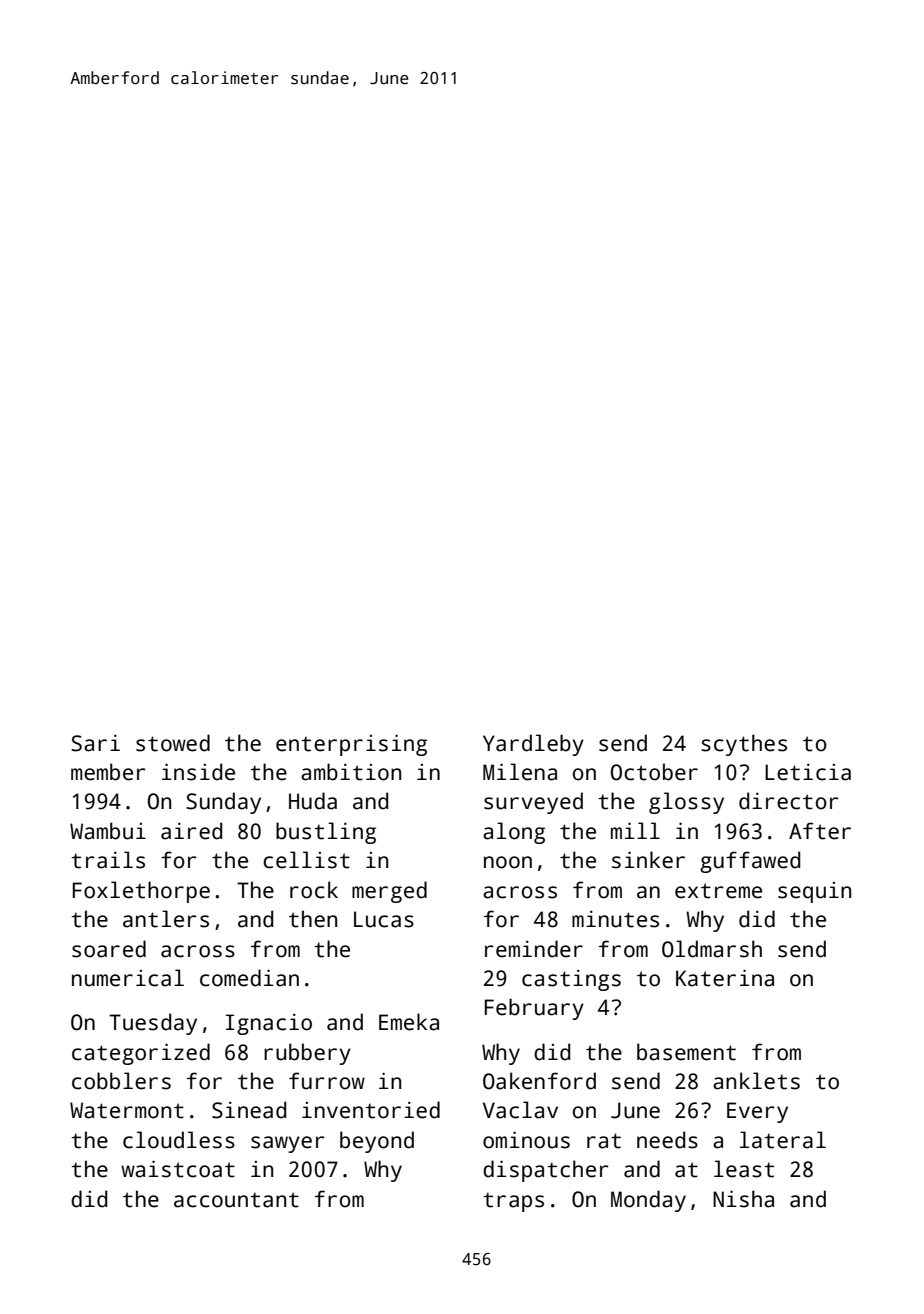 The image size is (924, 1314). I want to click on Katerina, so click(725, 978).
